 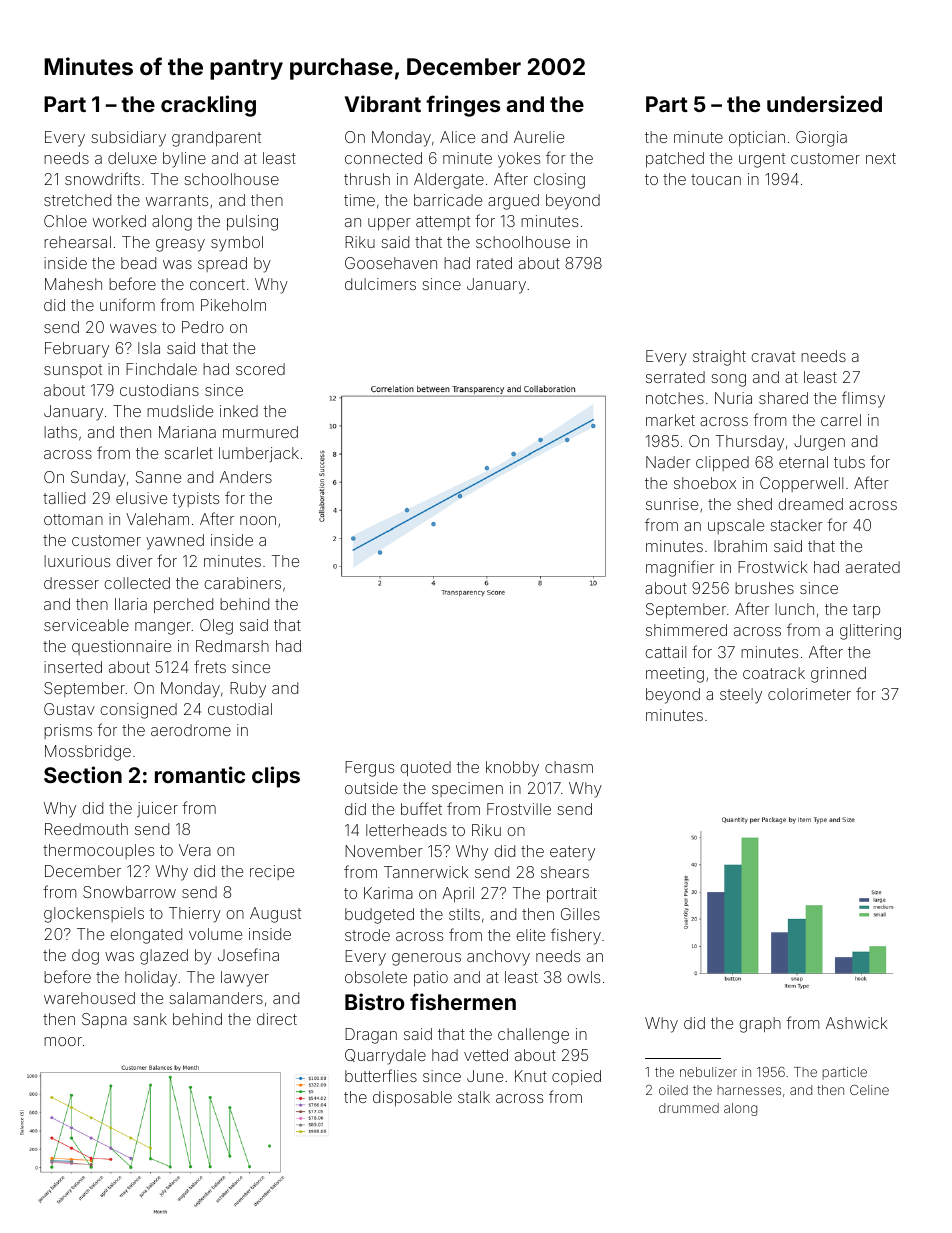 What do you see at coordinates (559, 181) in the screenshot?
I see `closing` at bounding box center [559, 181].
